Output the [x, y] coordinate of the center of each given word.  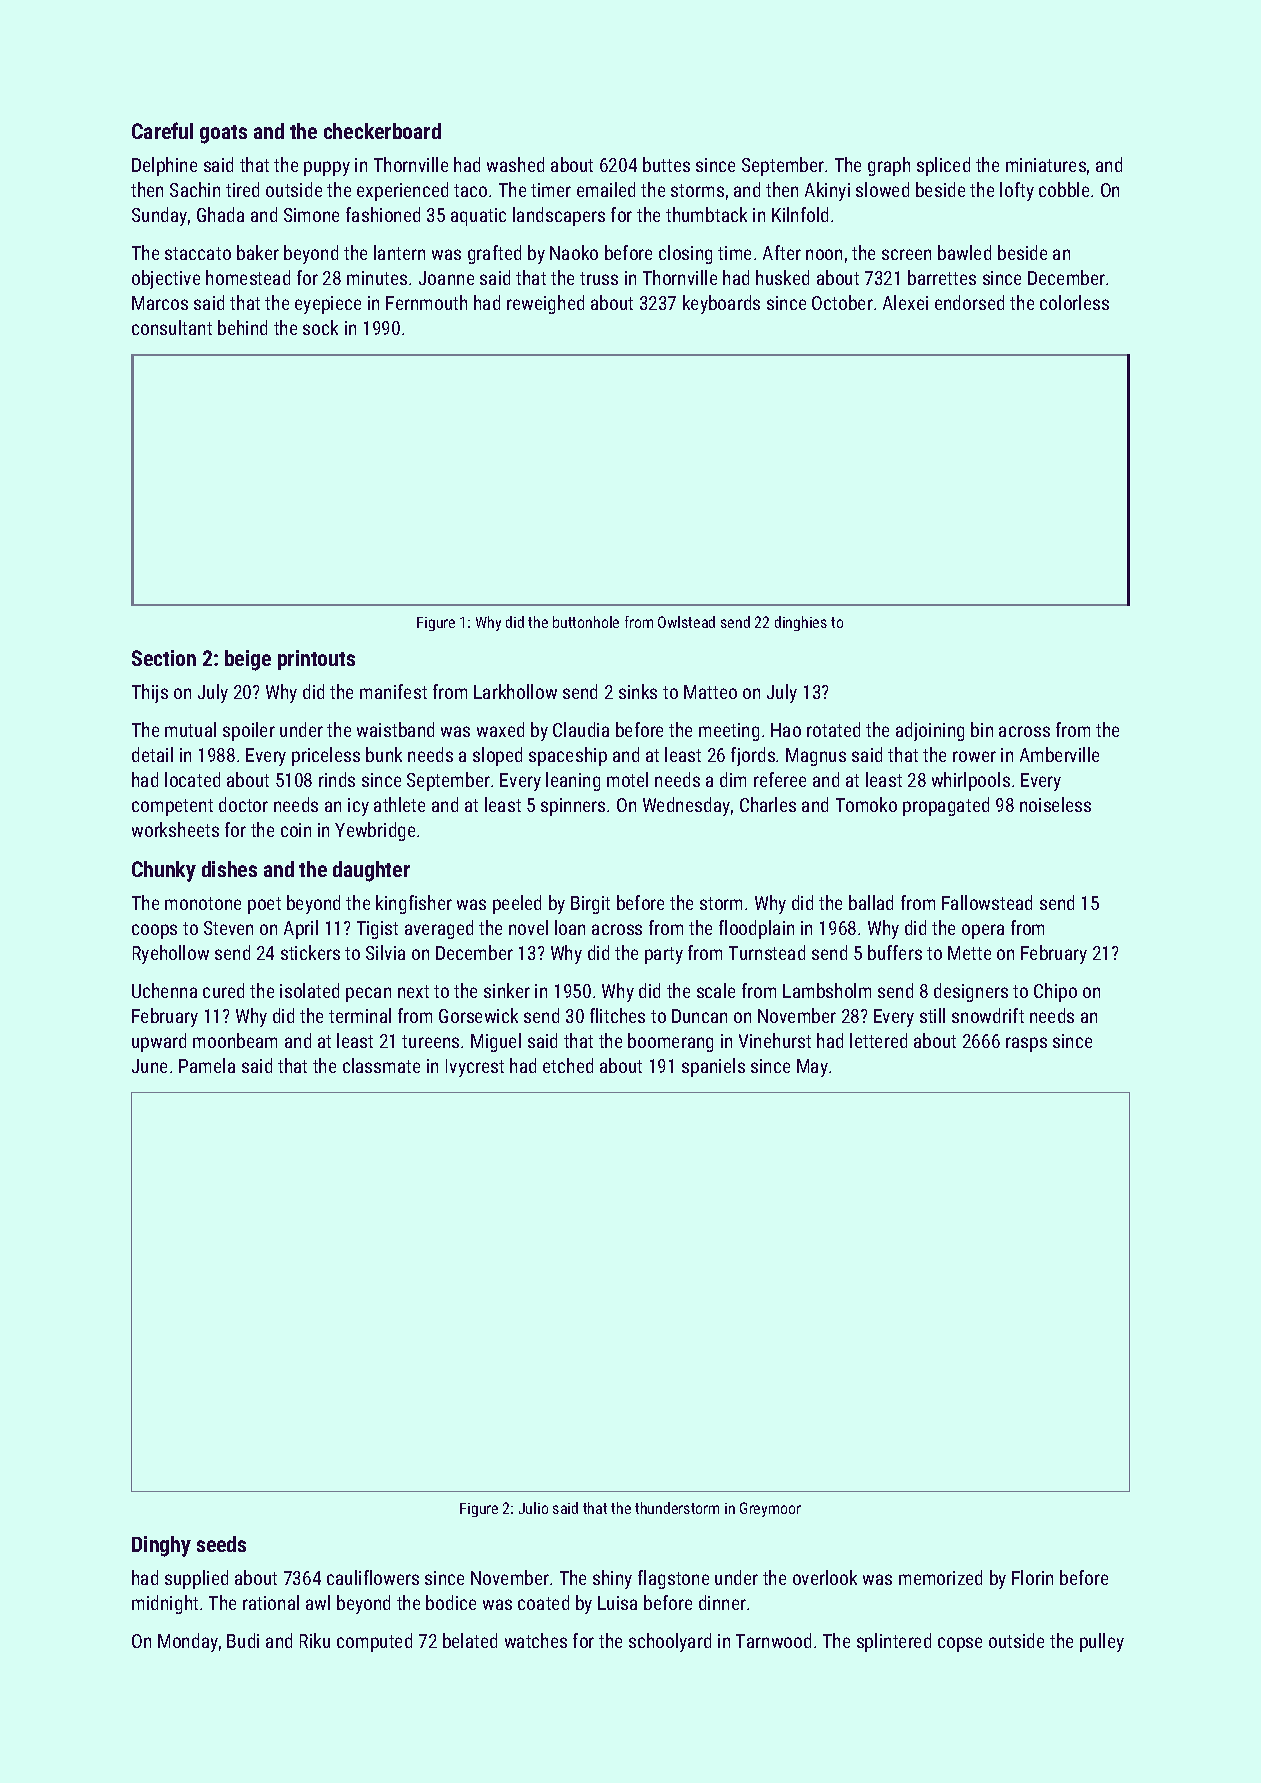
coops [154, 931]
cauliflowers [373, 1577]
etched [568, 1065]
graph [889, 166]
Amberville [1059, 754]
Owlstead [686, 622]
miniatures [1046, 165]
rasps [1026, 1044]
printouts [316, 660]
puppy [327, 168]
